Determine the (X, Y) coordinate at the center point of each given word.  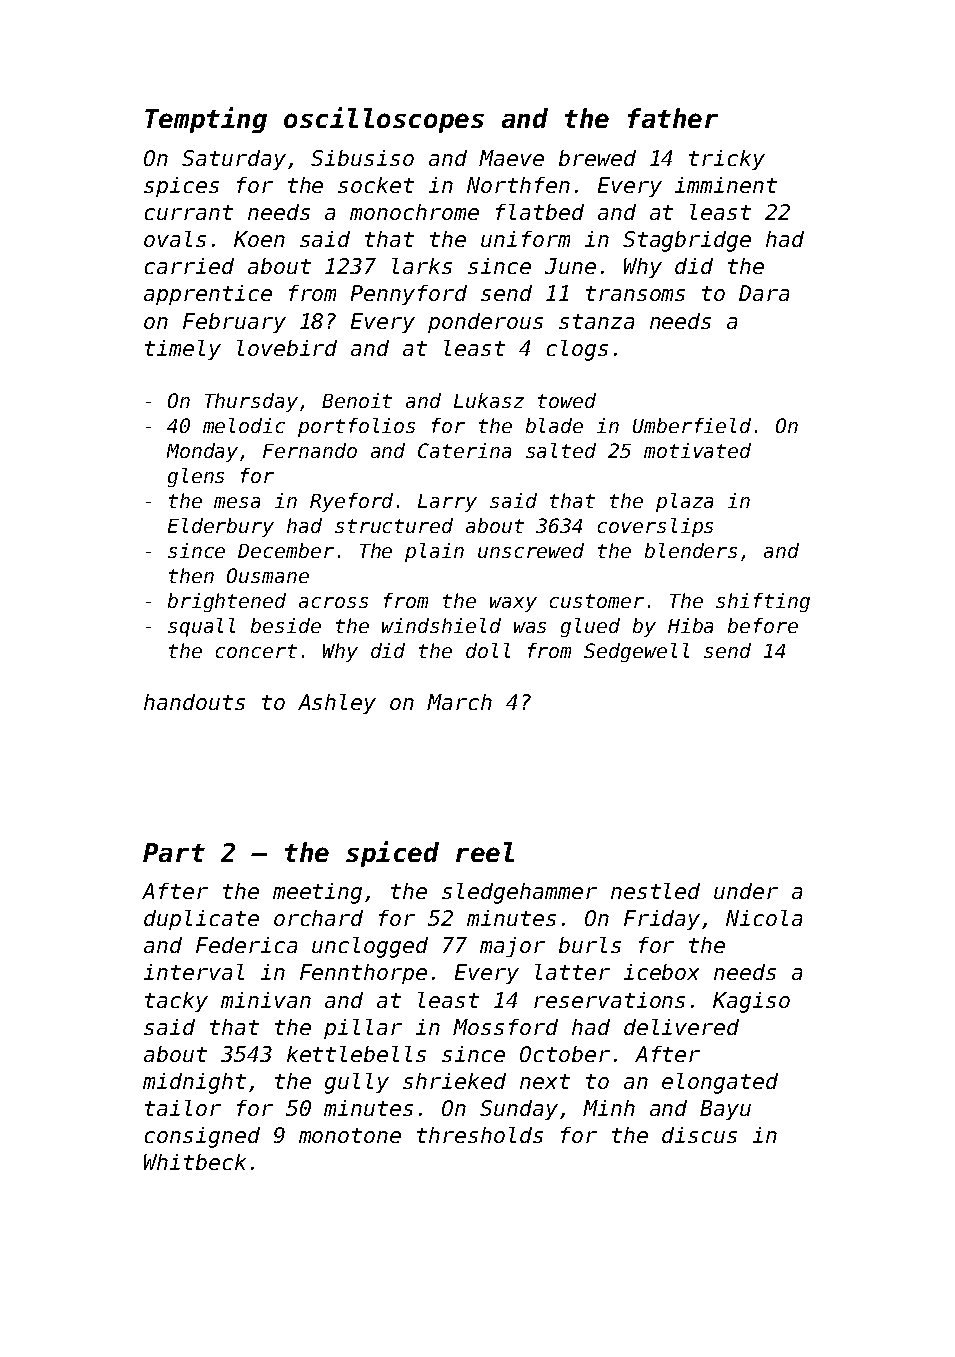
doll (488, 650)
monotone (350, 1135)
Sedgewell (636, 652)
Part (174, 852)
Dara (764, 293)
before (763, 625)
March (459, 702)
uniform (525, 239)
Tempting (206, 120)
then (191, 575)
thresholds (480, 1135)
